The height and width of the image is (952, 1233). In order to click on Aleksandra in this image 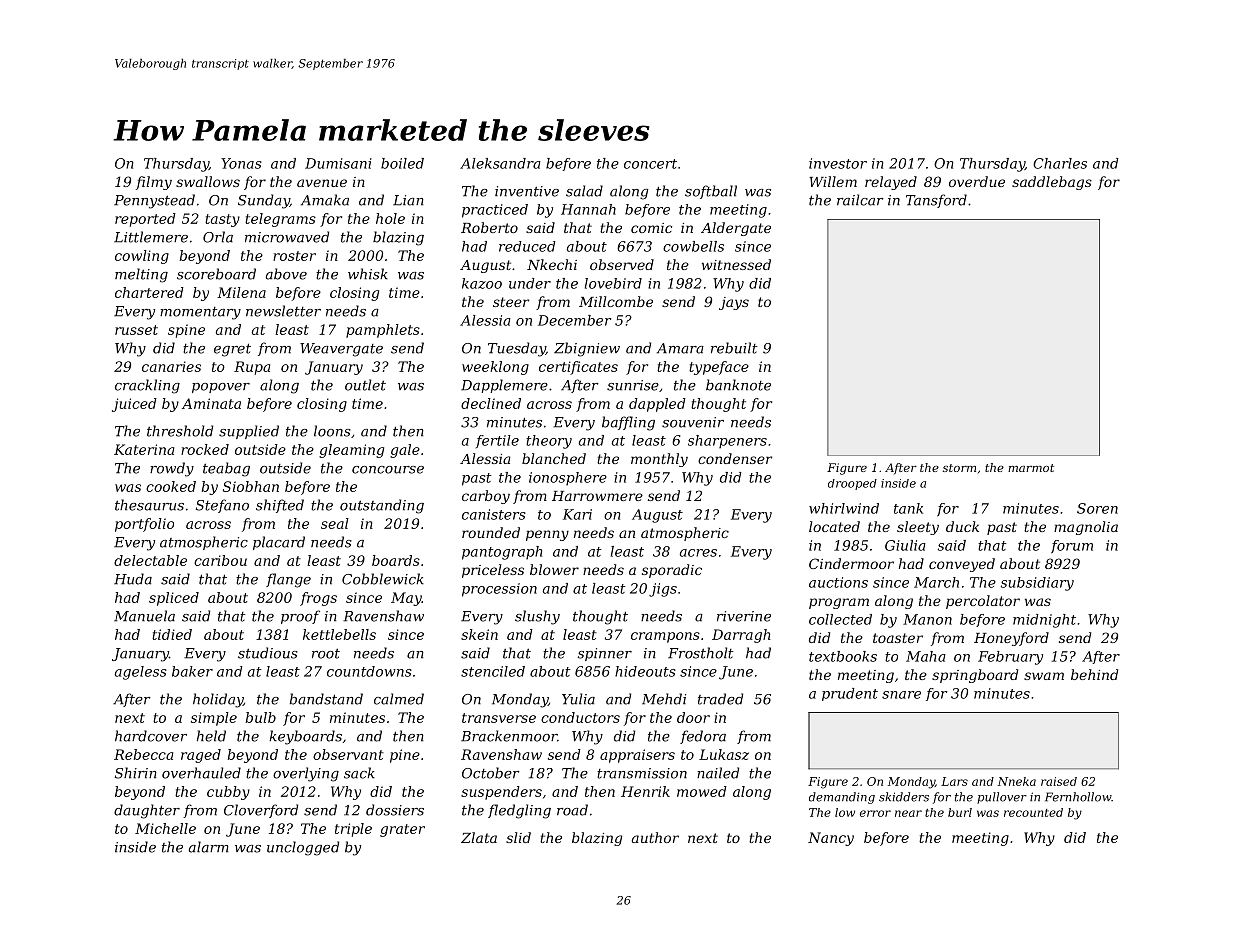, I will do `click(500, 163)`.
